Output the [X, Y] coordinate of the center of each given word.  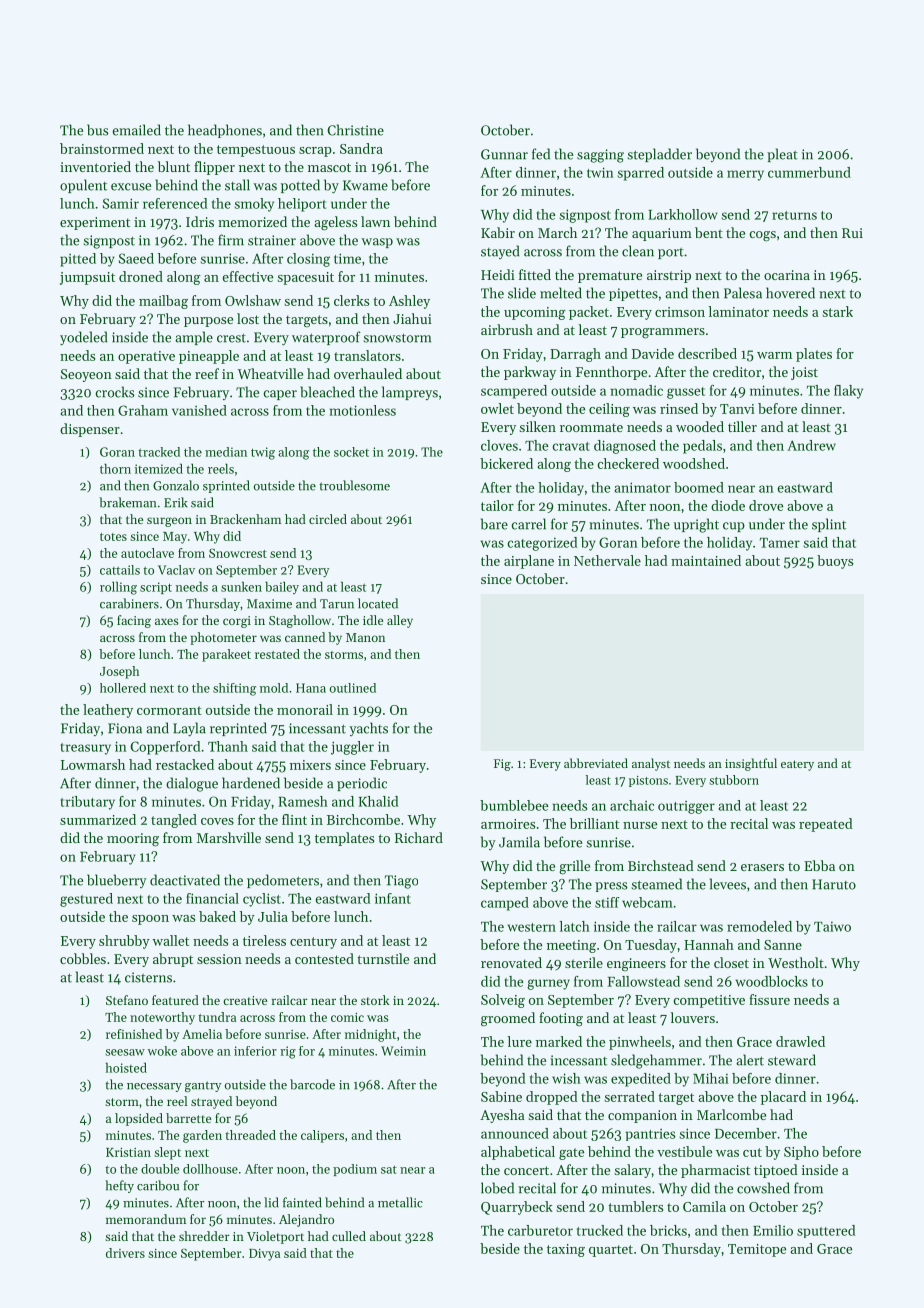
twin [600, 172]
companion [642, 1116]
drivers [125, 1253]
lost [248, 318]
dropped [552, 1098]
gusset [686, 393]
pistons [648, 781]
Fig [502, 765]
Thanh [228, 746]
